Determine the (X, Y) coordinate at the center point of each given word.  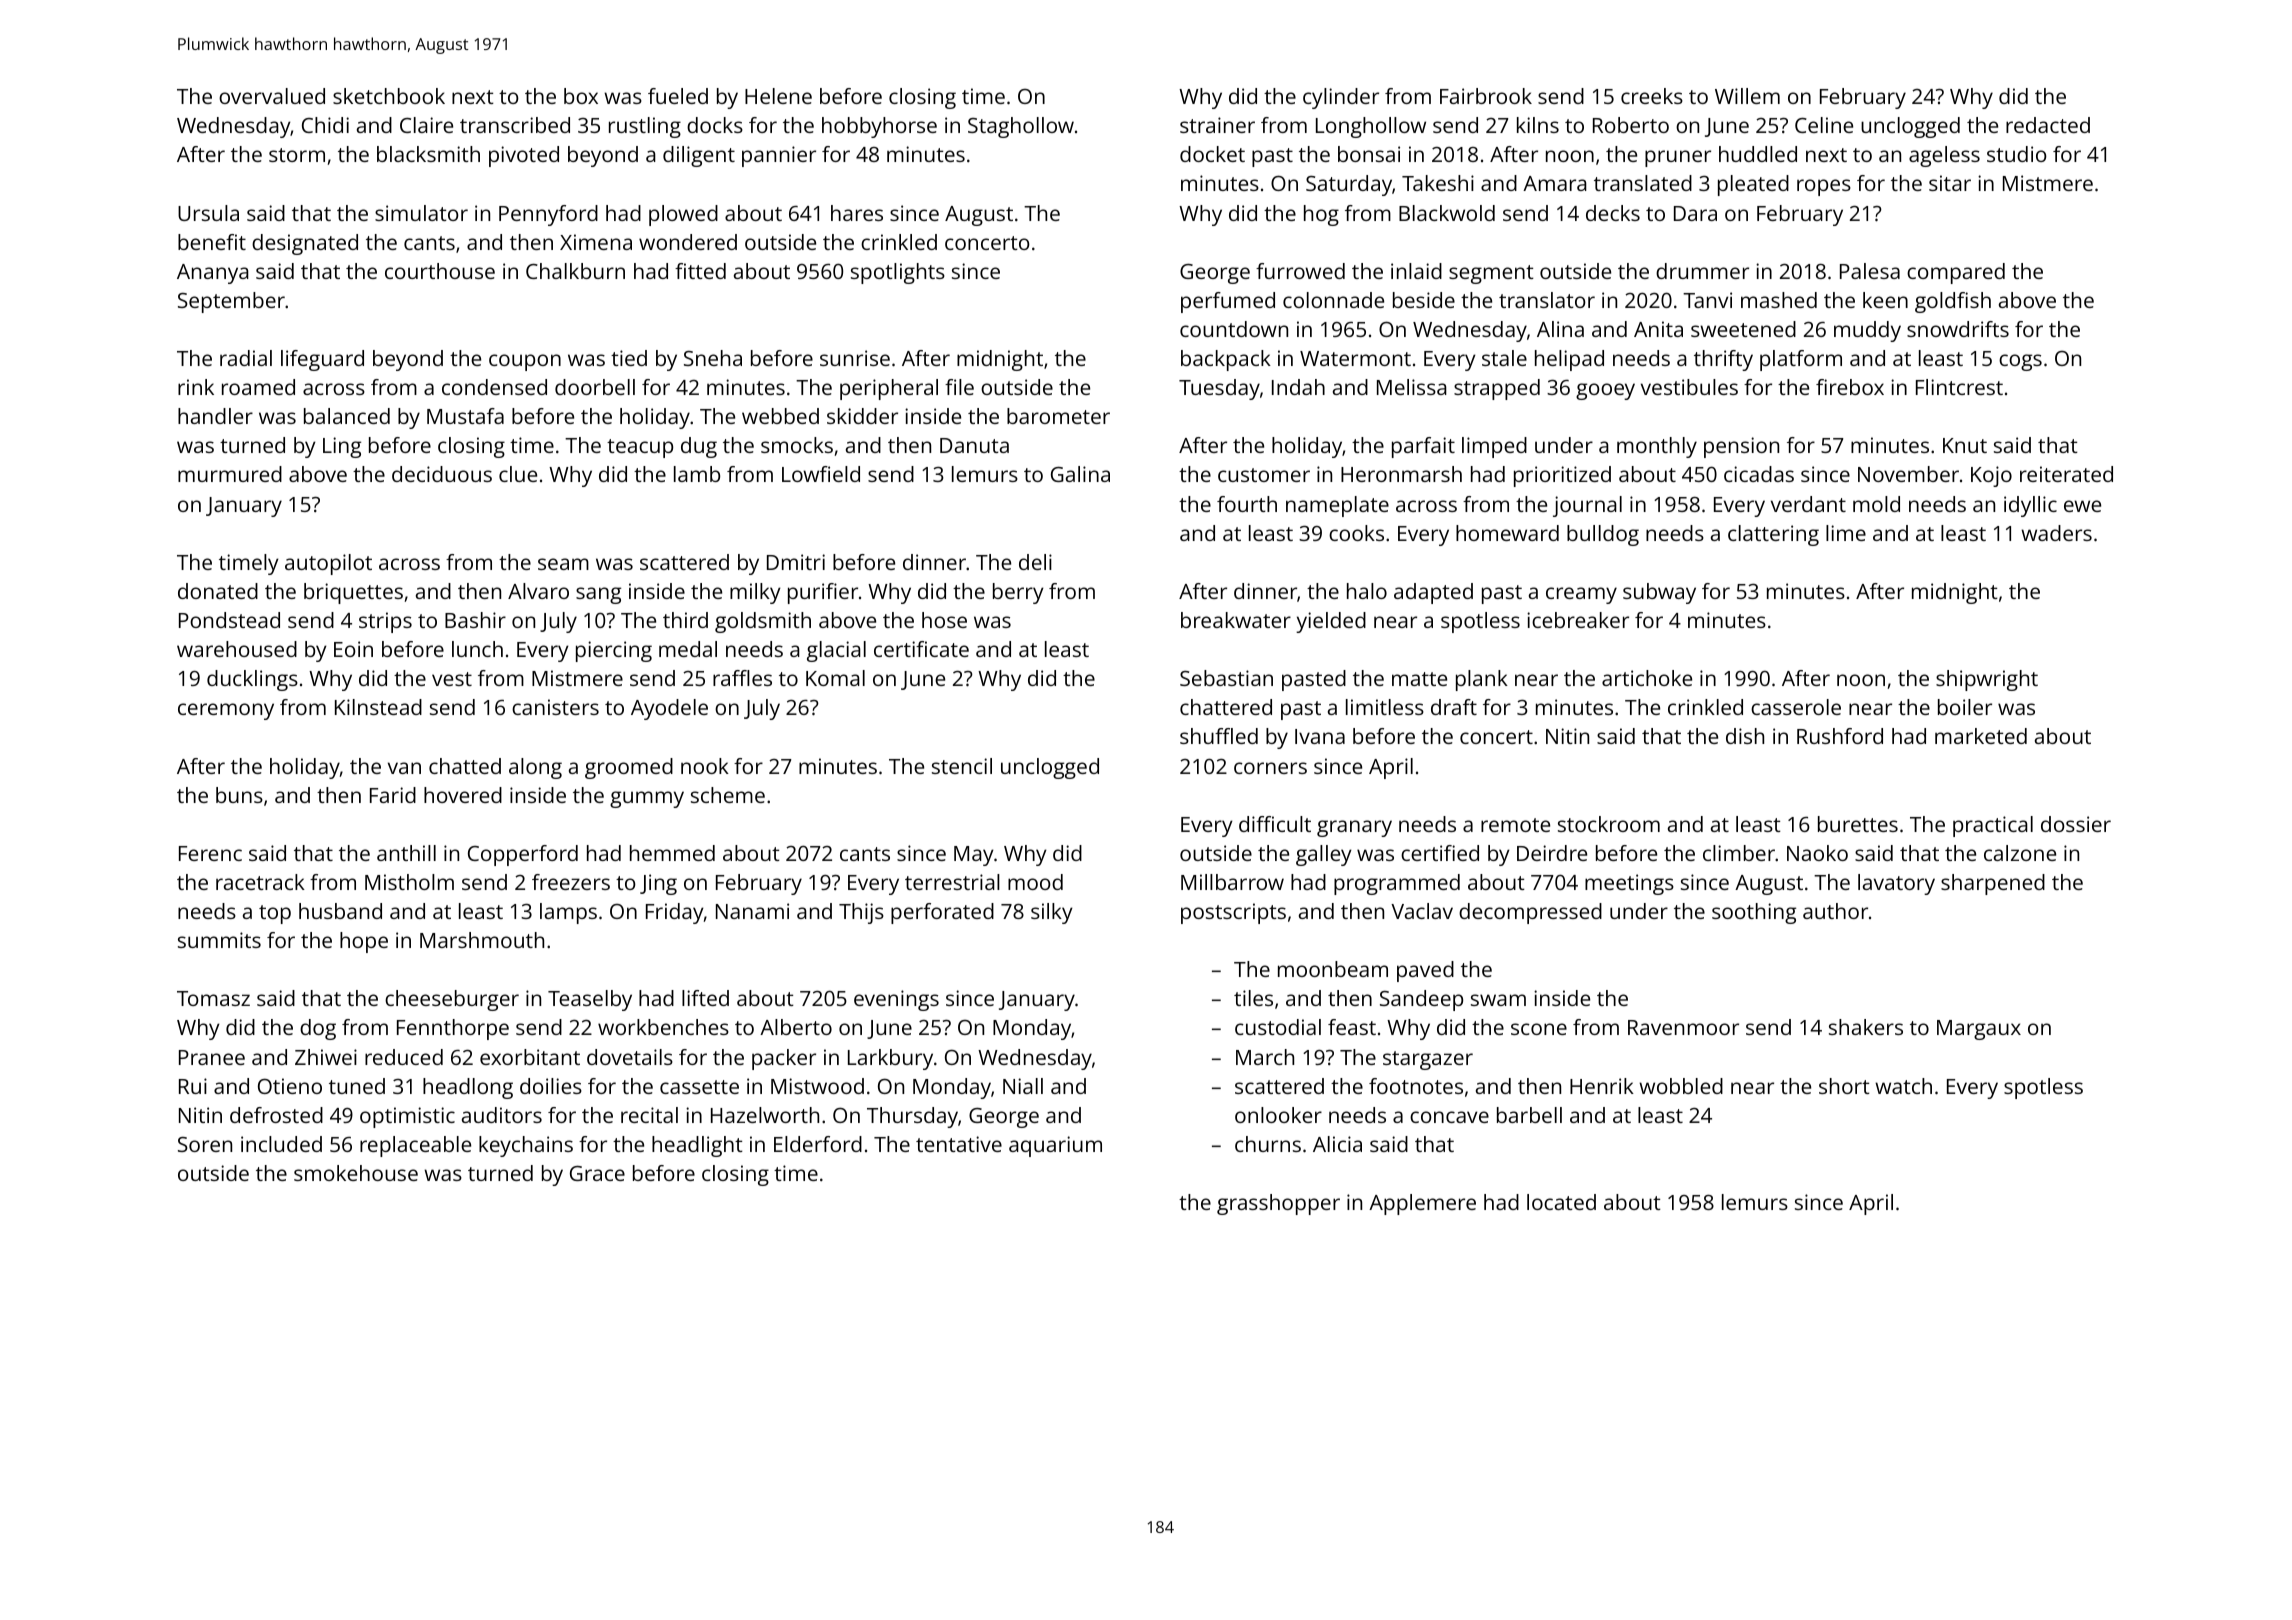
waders (2056, 533)
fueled (678, 96)
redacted (2048, 125)
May (974, 856)
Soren (205, 1144)
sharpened (1993, 884)
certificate (921, 649)
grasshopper (1278, 1204)
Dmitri (796, 562)
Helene (778, 96)
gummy (647, 799)
